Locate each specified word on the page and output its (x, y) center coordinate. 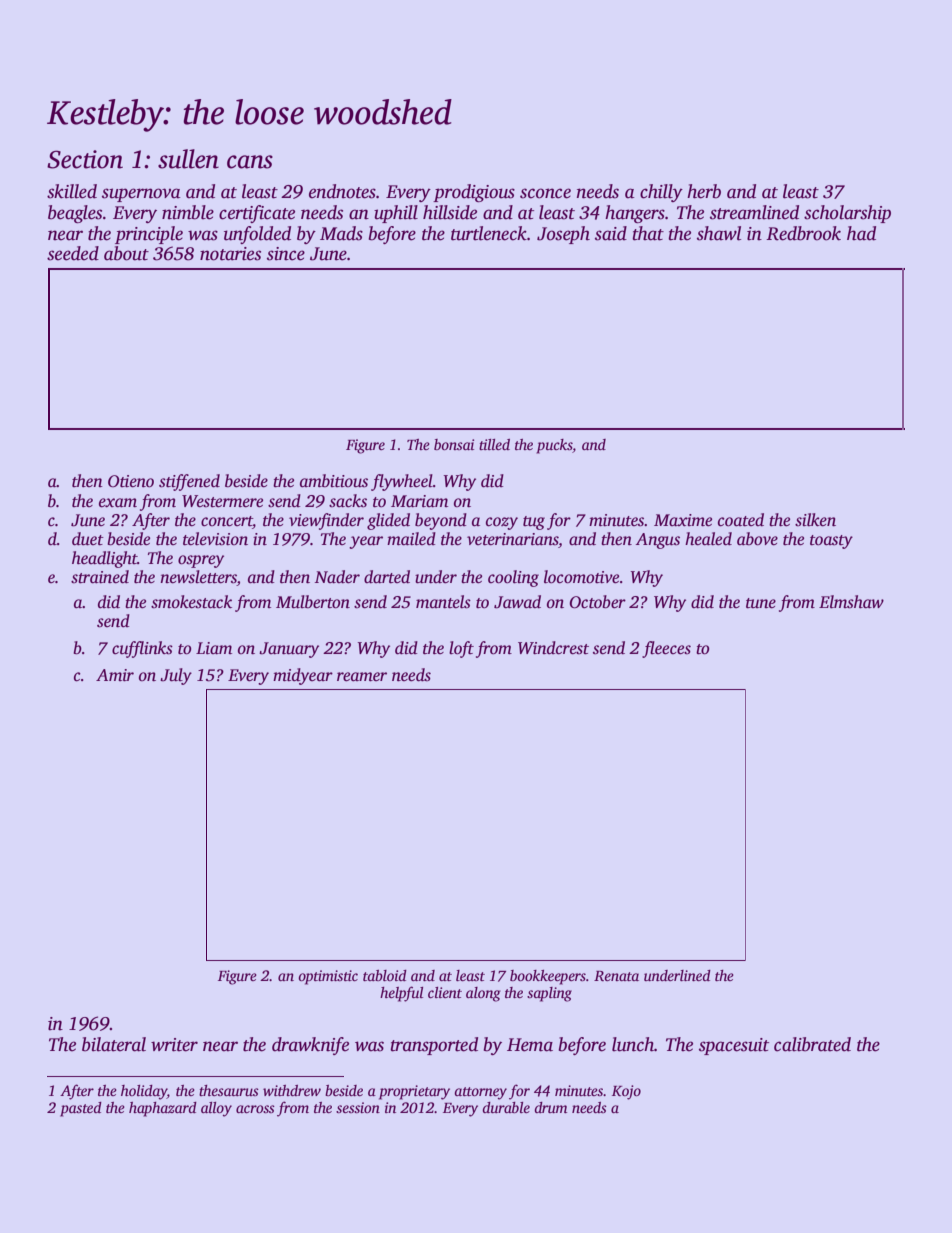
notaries (230, 254)
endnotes (342, 191)
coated (741, 520)
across (255, 1109)
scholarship (847, 214)
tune (761, 603)
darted (387, 577)
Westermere (222, 501)
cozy (502, 523)
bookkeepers (548, 977)
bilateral (114, 1044)
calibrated (812, 1044)
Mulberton (313, 602)
